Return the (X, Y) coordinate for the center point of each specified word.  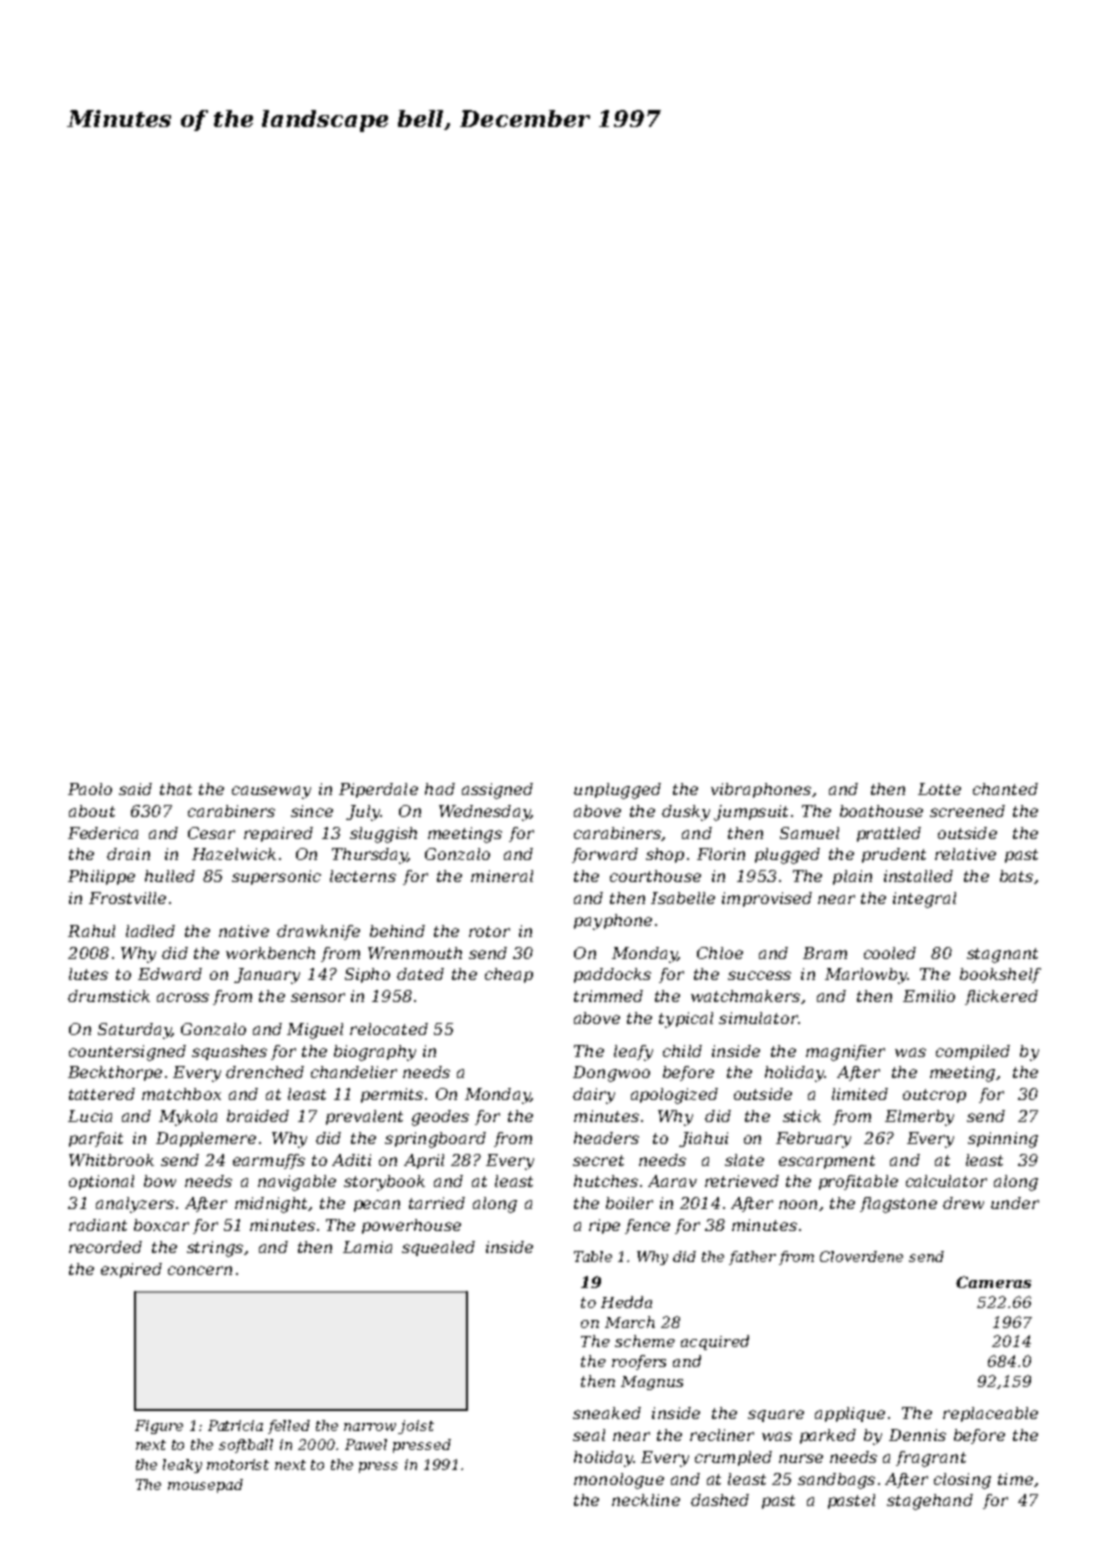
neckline (646, 1500)
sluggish (383, 835)
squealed (438, 1248)
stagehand (930, 1502)
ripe (604, 1226)
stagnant (1002, 955)
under (1015, 1203)
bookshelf (1000, 975)
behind (397, 931)
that (176, 789)
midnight (271, 1205)
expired (131, 1270)
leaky (182, 1466)
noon (798, 1204)
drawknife (318, 932)
